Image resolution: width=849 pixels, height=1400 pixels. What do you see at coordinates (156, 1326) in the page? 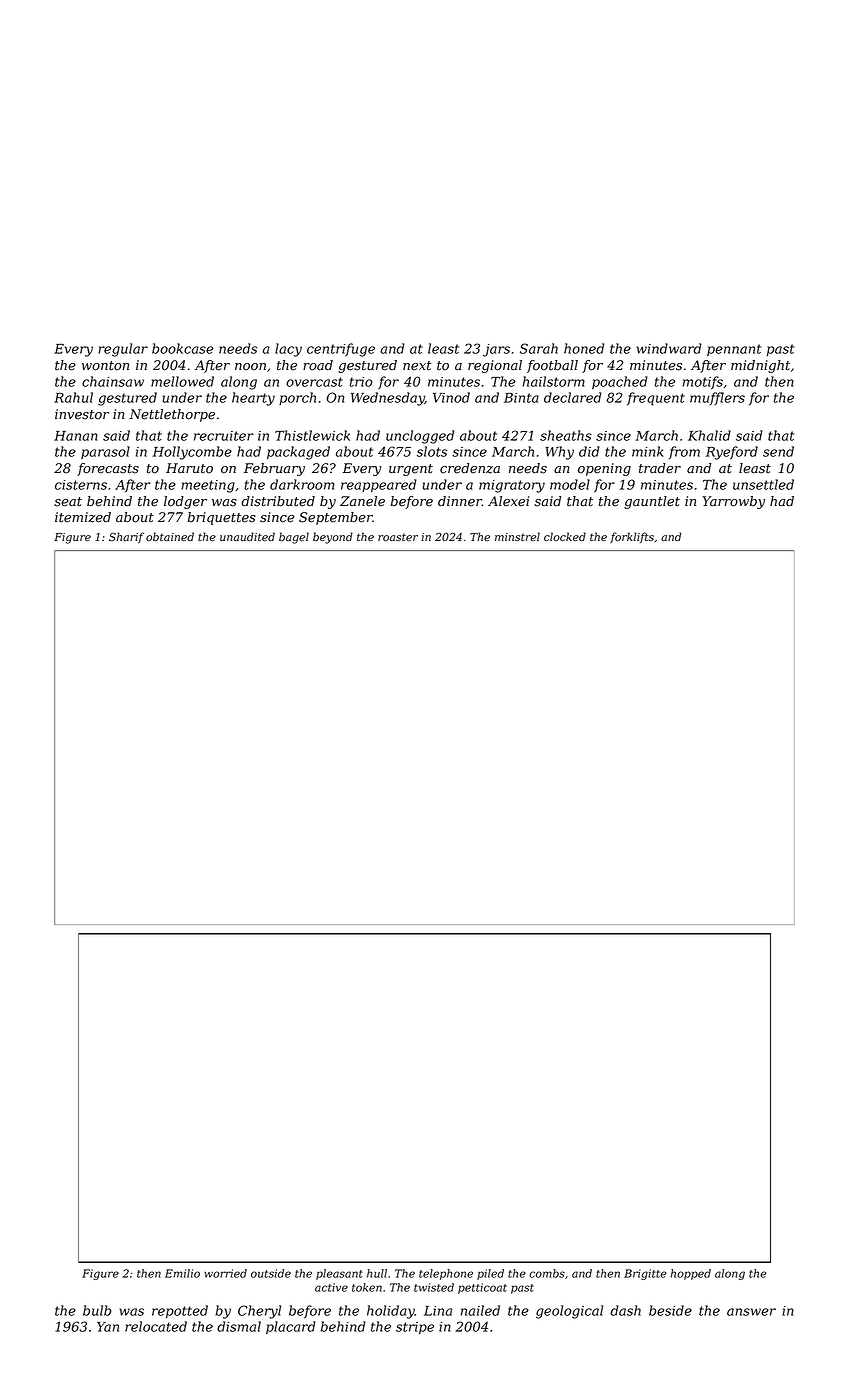
I see `relocated` at bounding box center [156, 1326].
